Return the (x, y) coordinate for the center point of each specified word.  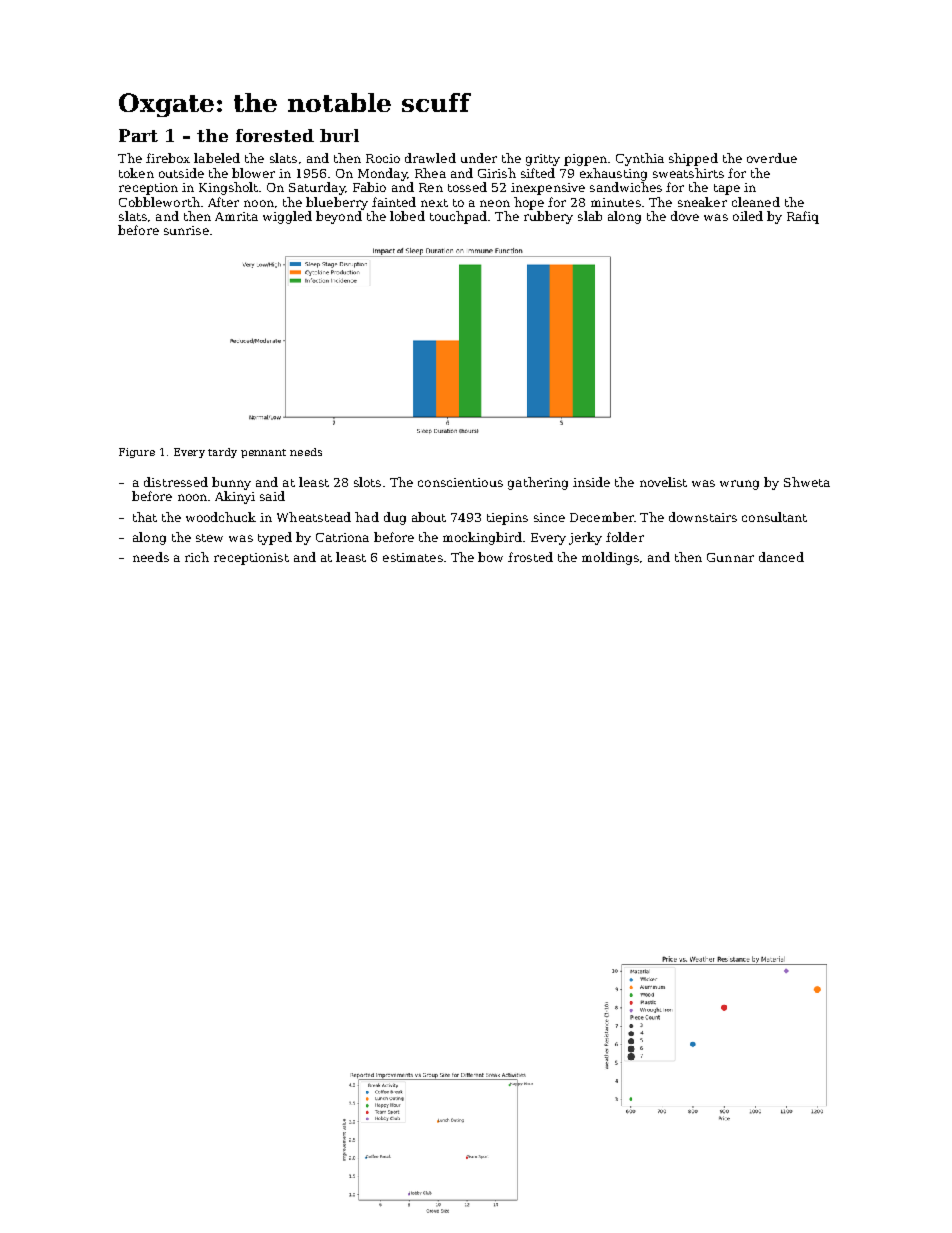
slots (367, 482)
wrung (739, 485)
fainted (394, 202)
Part (138, 135)
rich (197, 557)
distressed (176, 482)
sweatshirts (688, 173)
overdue (772, 158)
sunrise (186, 230)
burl (339, 135)
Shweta (807, 482)
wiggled (287, 217)
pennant (263, 453)
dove (685, 216)
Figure (137, 453)
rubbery (548, 217)
